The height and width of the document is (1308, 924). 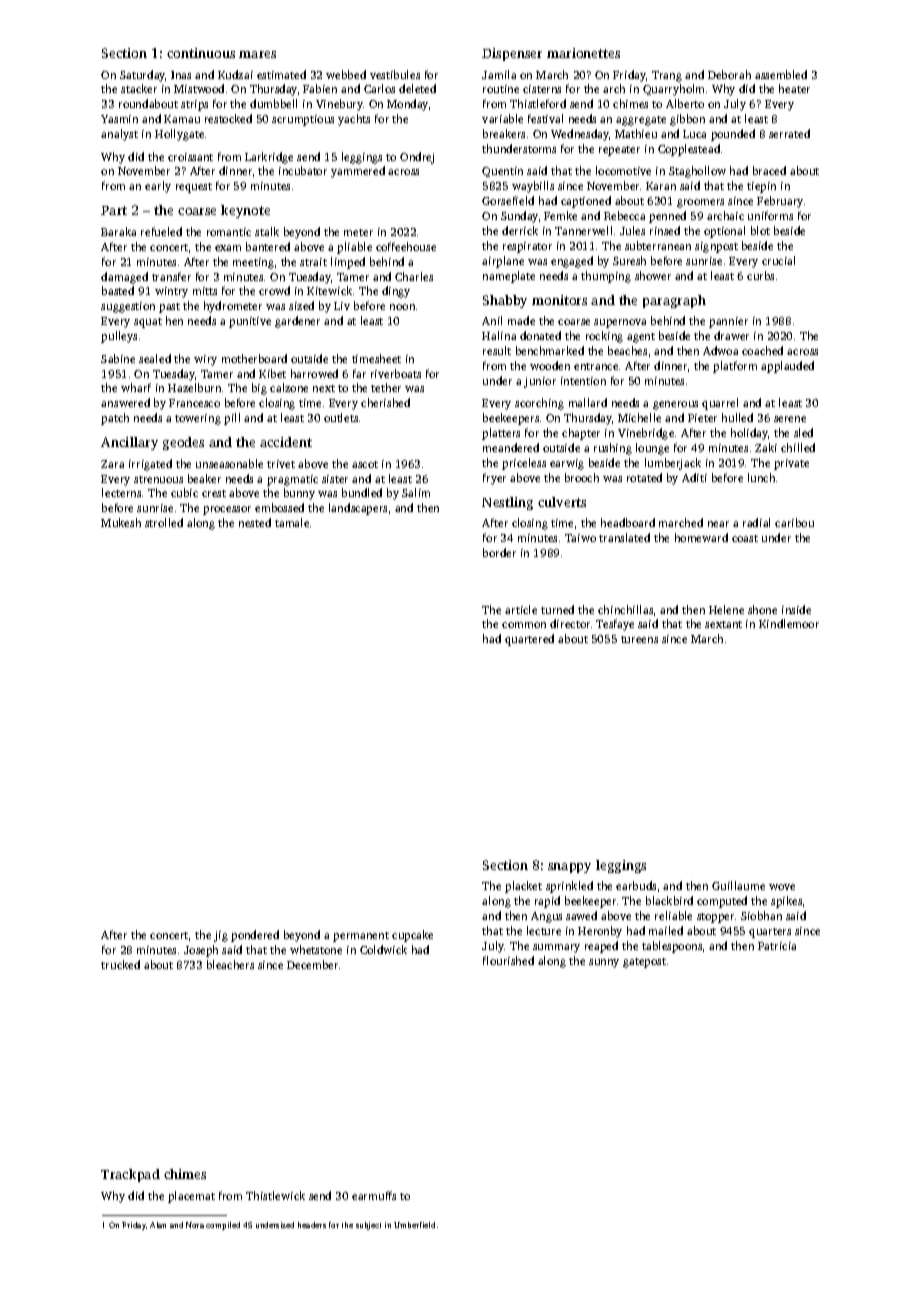 I want to click on Nora, so click(x=195, y=1225).
